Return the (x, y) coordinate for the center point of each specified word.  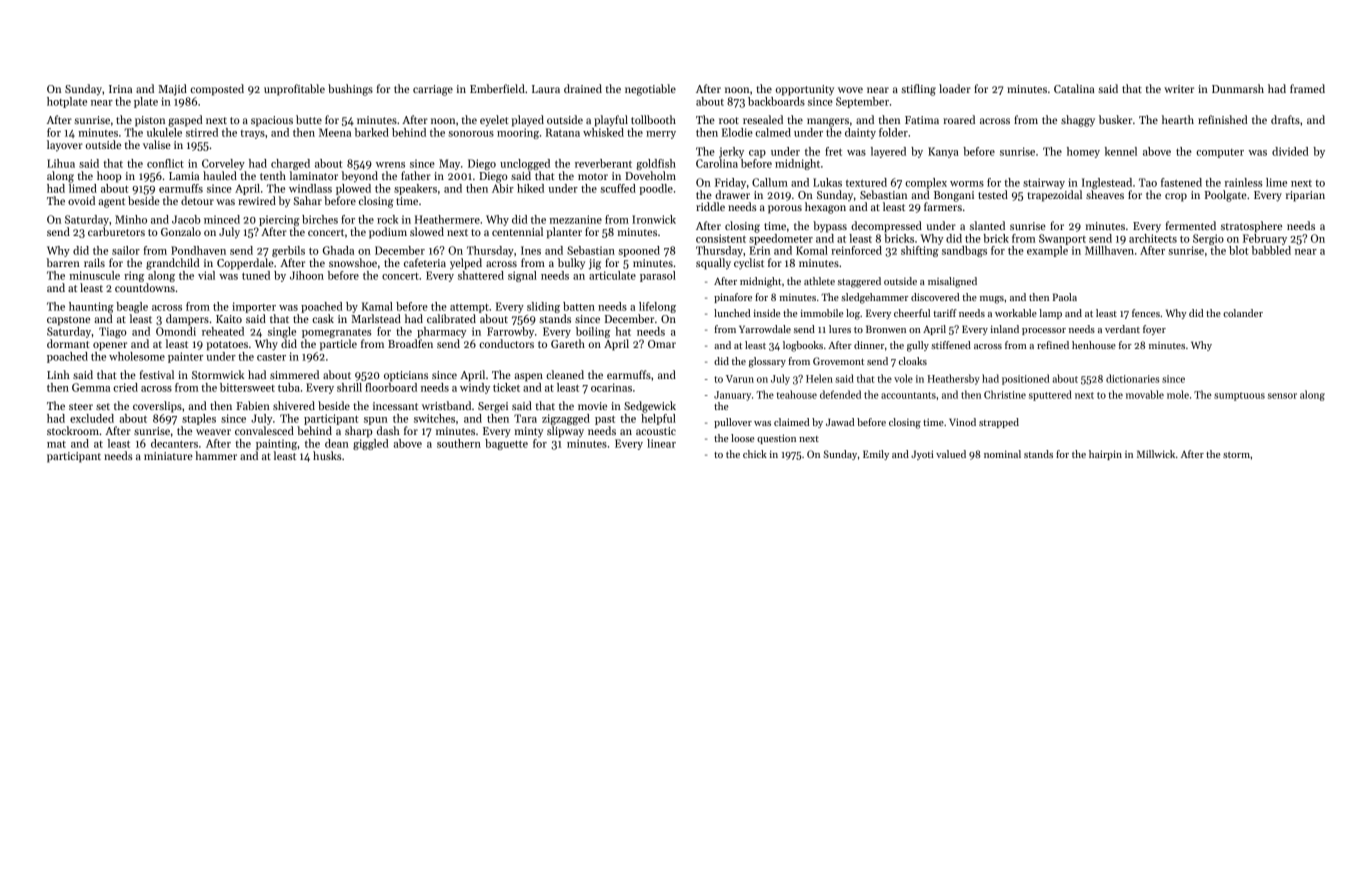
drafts (1285, 119)
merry (661, 135)
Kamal (377, 306)
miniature (168, 456)
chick (755, 454)
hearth (1178, 119)
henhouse (1094, 345)
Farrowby (510, 332)
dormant (68, 343)
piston (150, 121)
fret (833, 151)
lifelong (657, 307)
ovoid (81, 200)
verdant (1122, 329)
